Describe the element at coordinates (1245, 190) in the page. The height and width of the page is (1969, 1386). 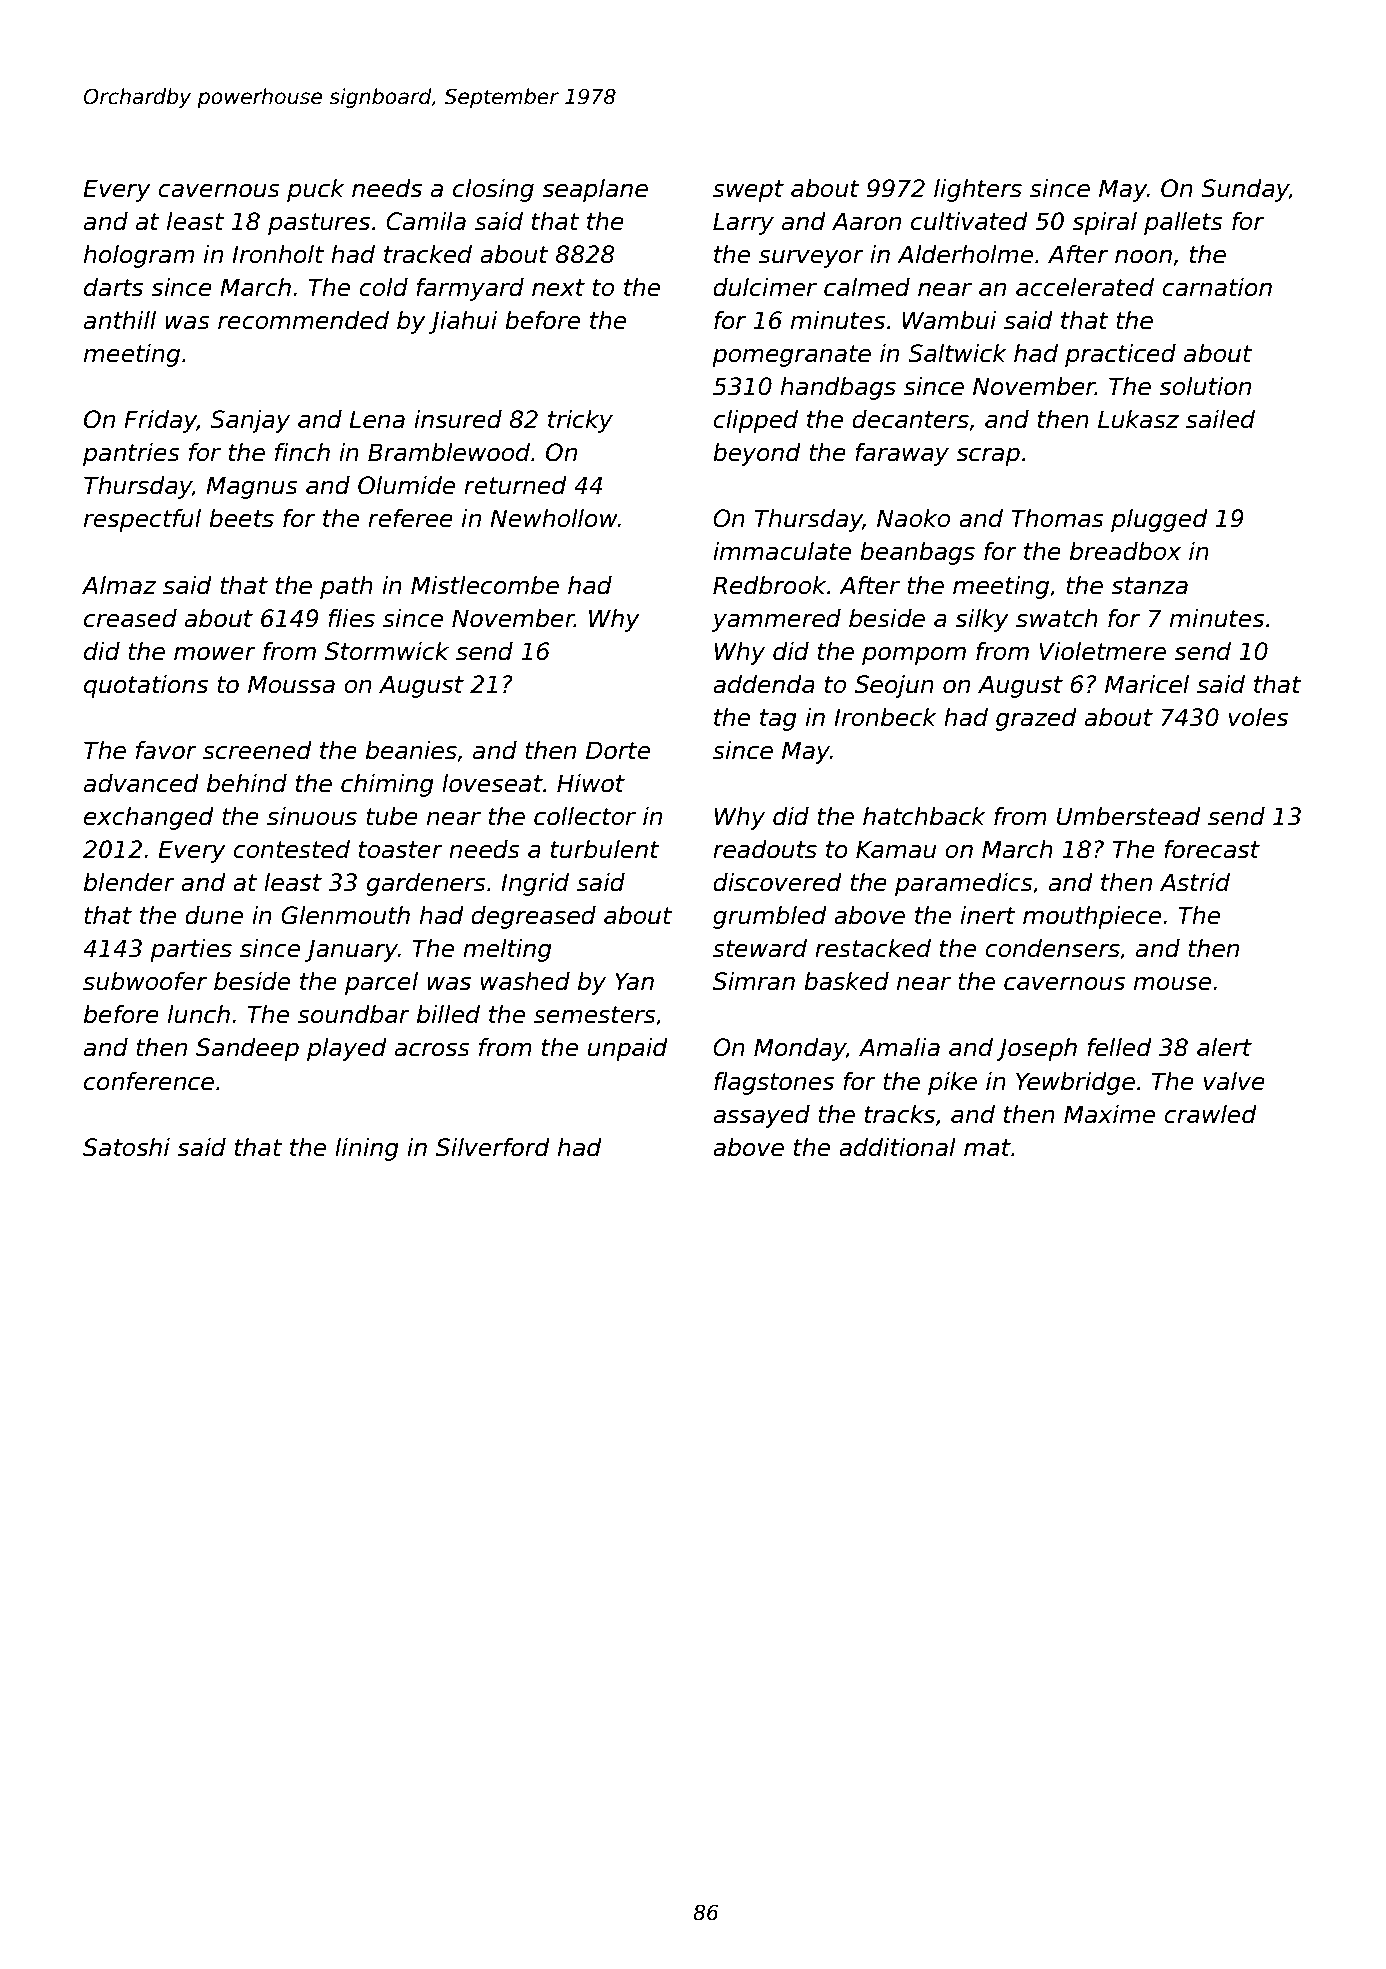
I see `Sunday` at that location.
